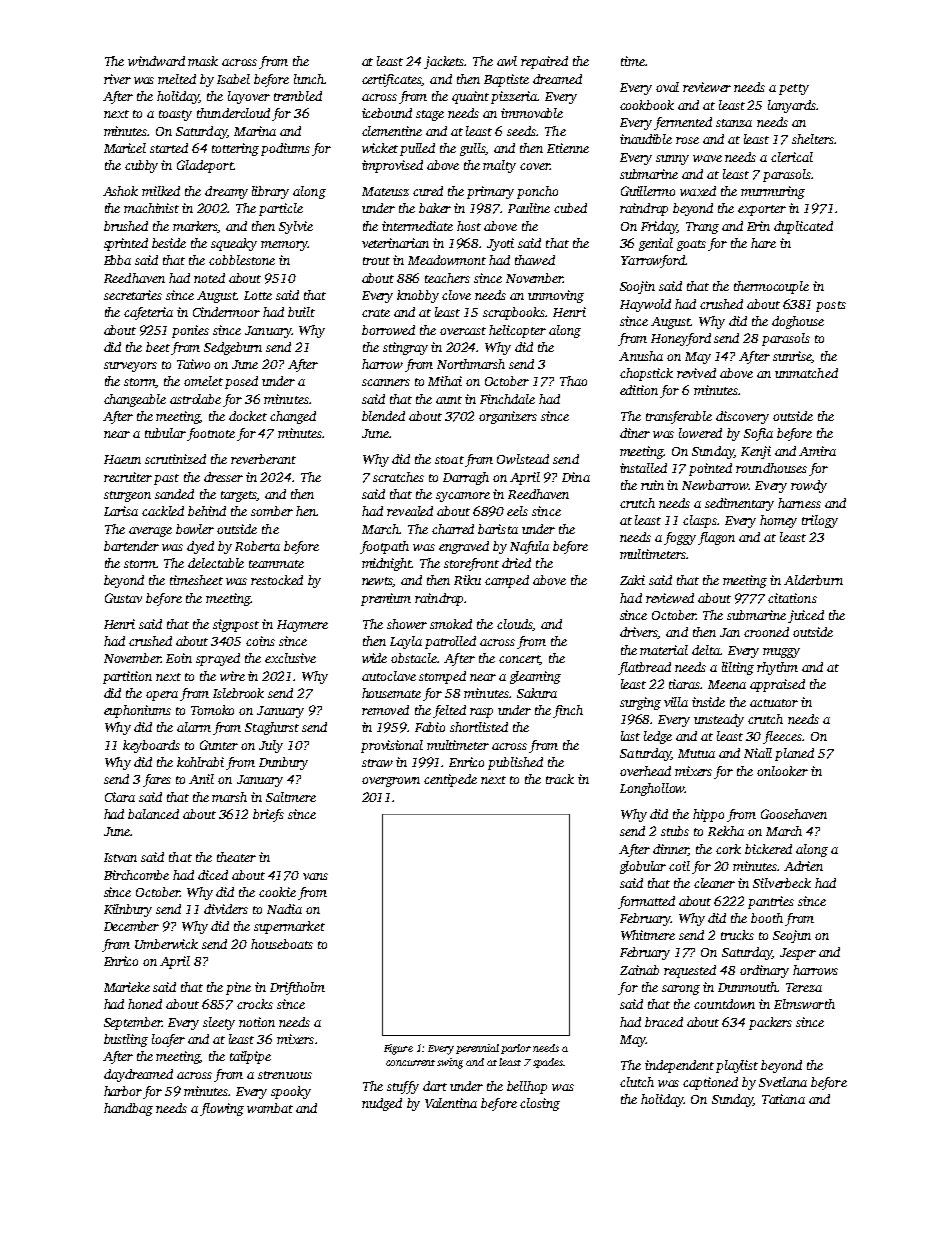  I want to click on restocked, so click(277, 580).
